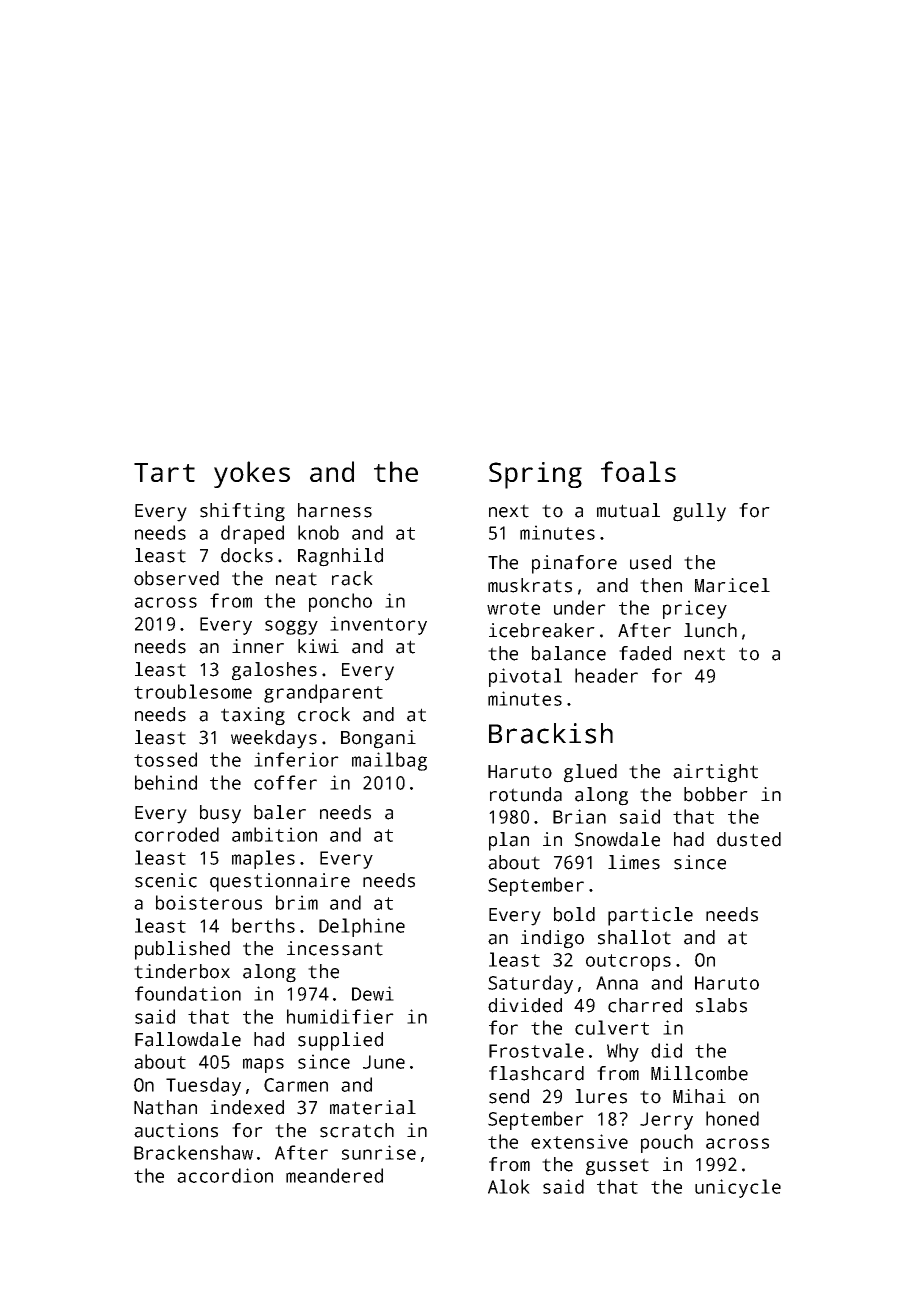 This screenshot has height=1311, width=924. I want to click on used, so click(650, 562).
